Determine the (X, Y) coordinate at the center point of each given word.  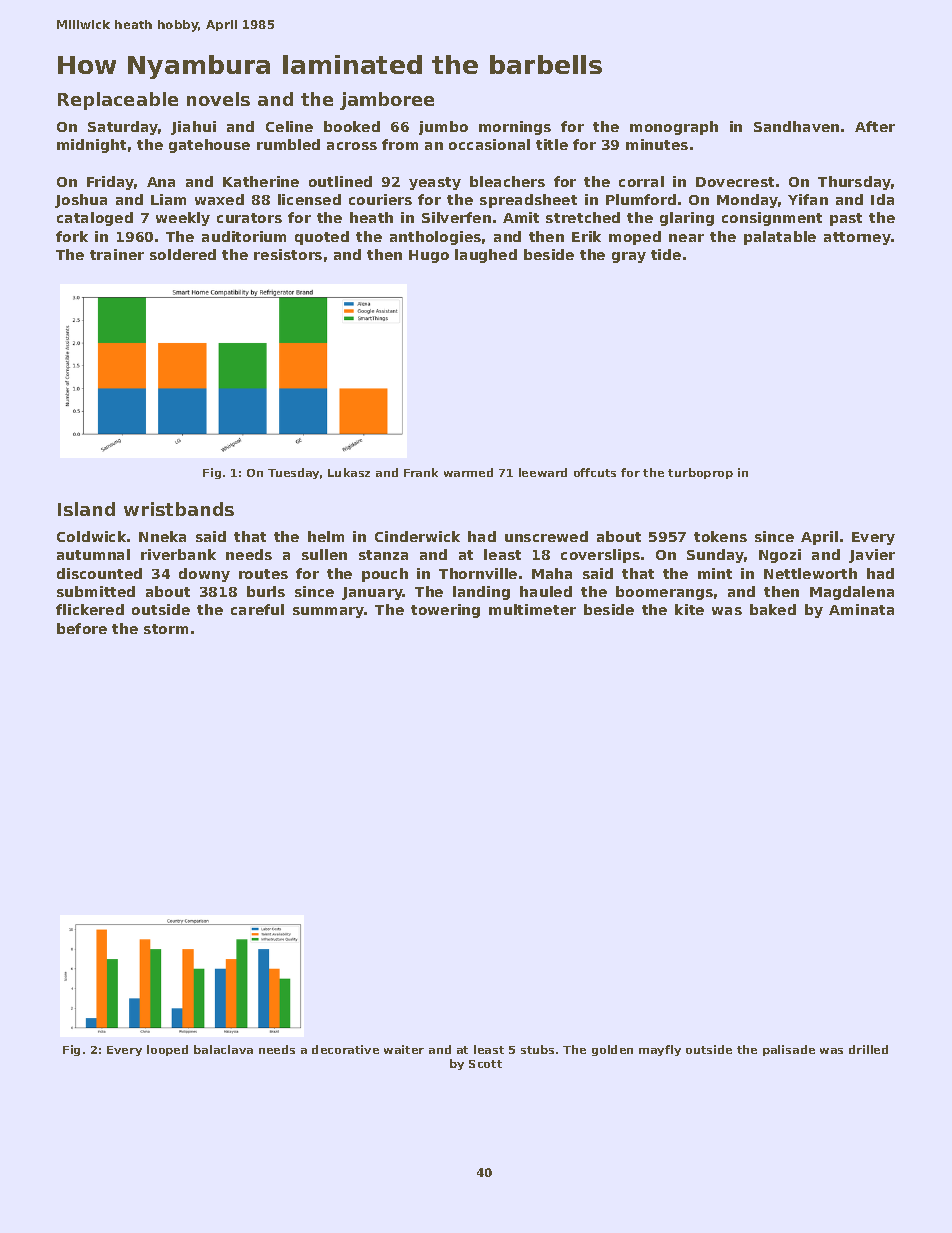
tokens (720, 536)
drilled (868, 1049)
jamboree (387, 101)
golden (612, 1050)
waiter (404, 1049)
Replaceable (118, 101)
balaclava (223, 1049)
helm (326, 536)
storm (166, 629)
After (875, 126)
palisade (789, 1050)
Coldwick (91, 536)
